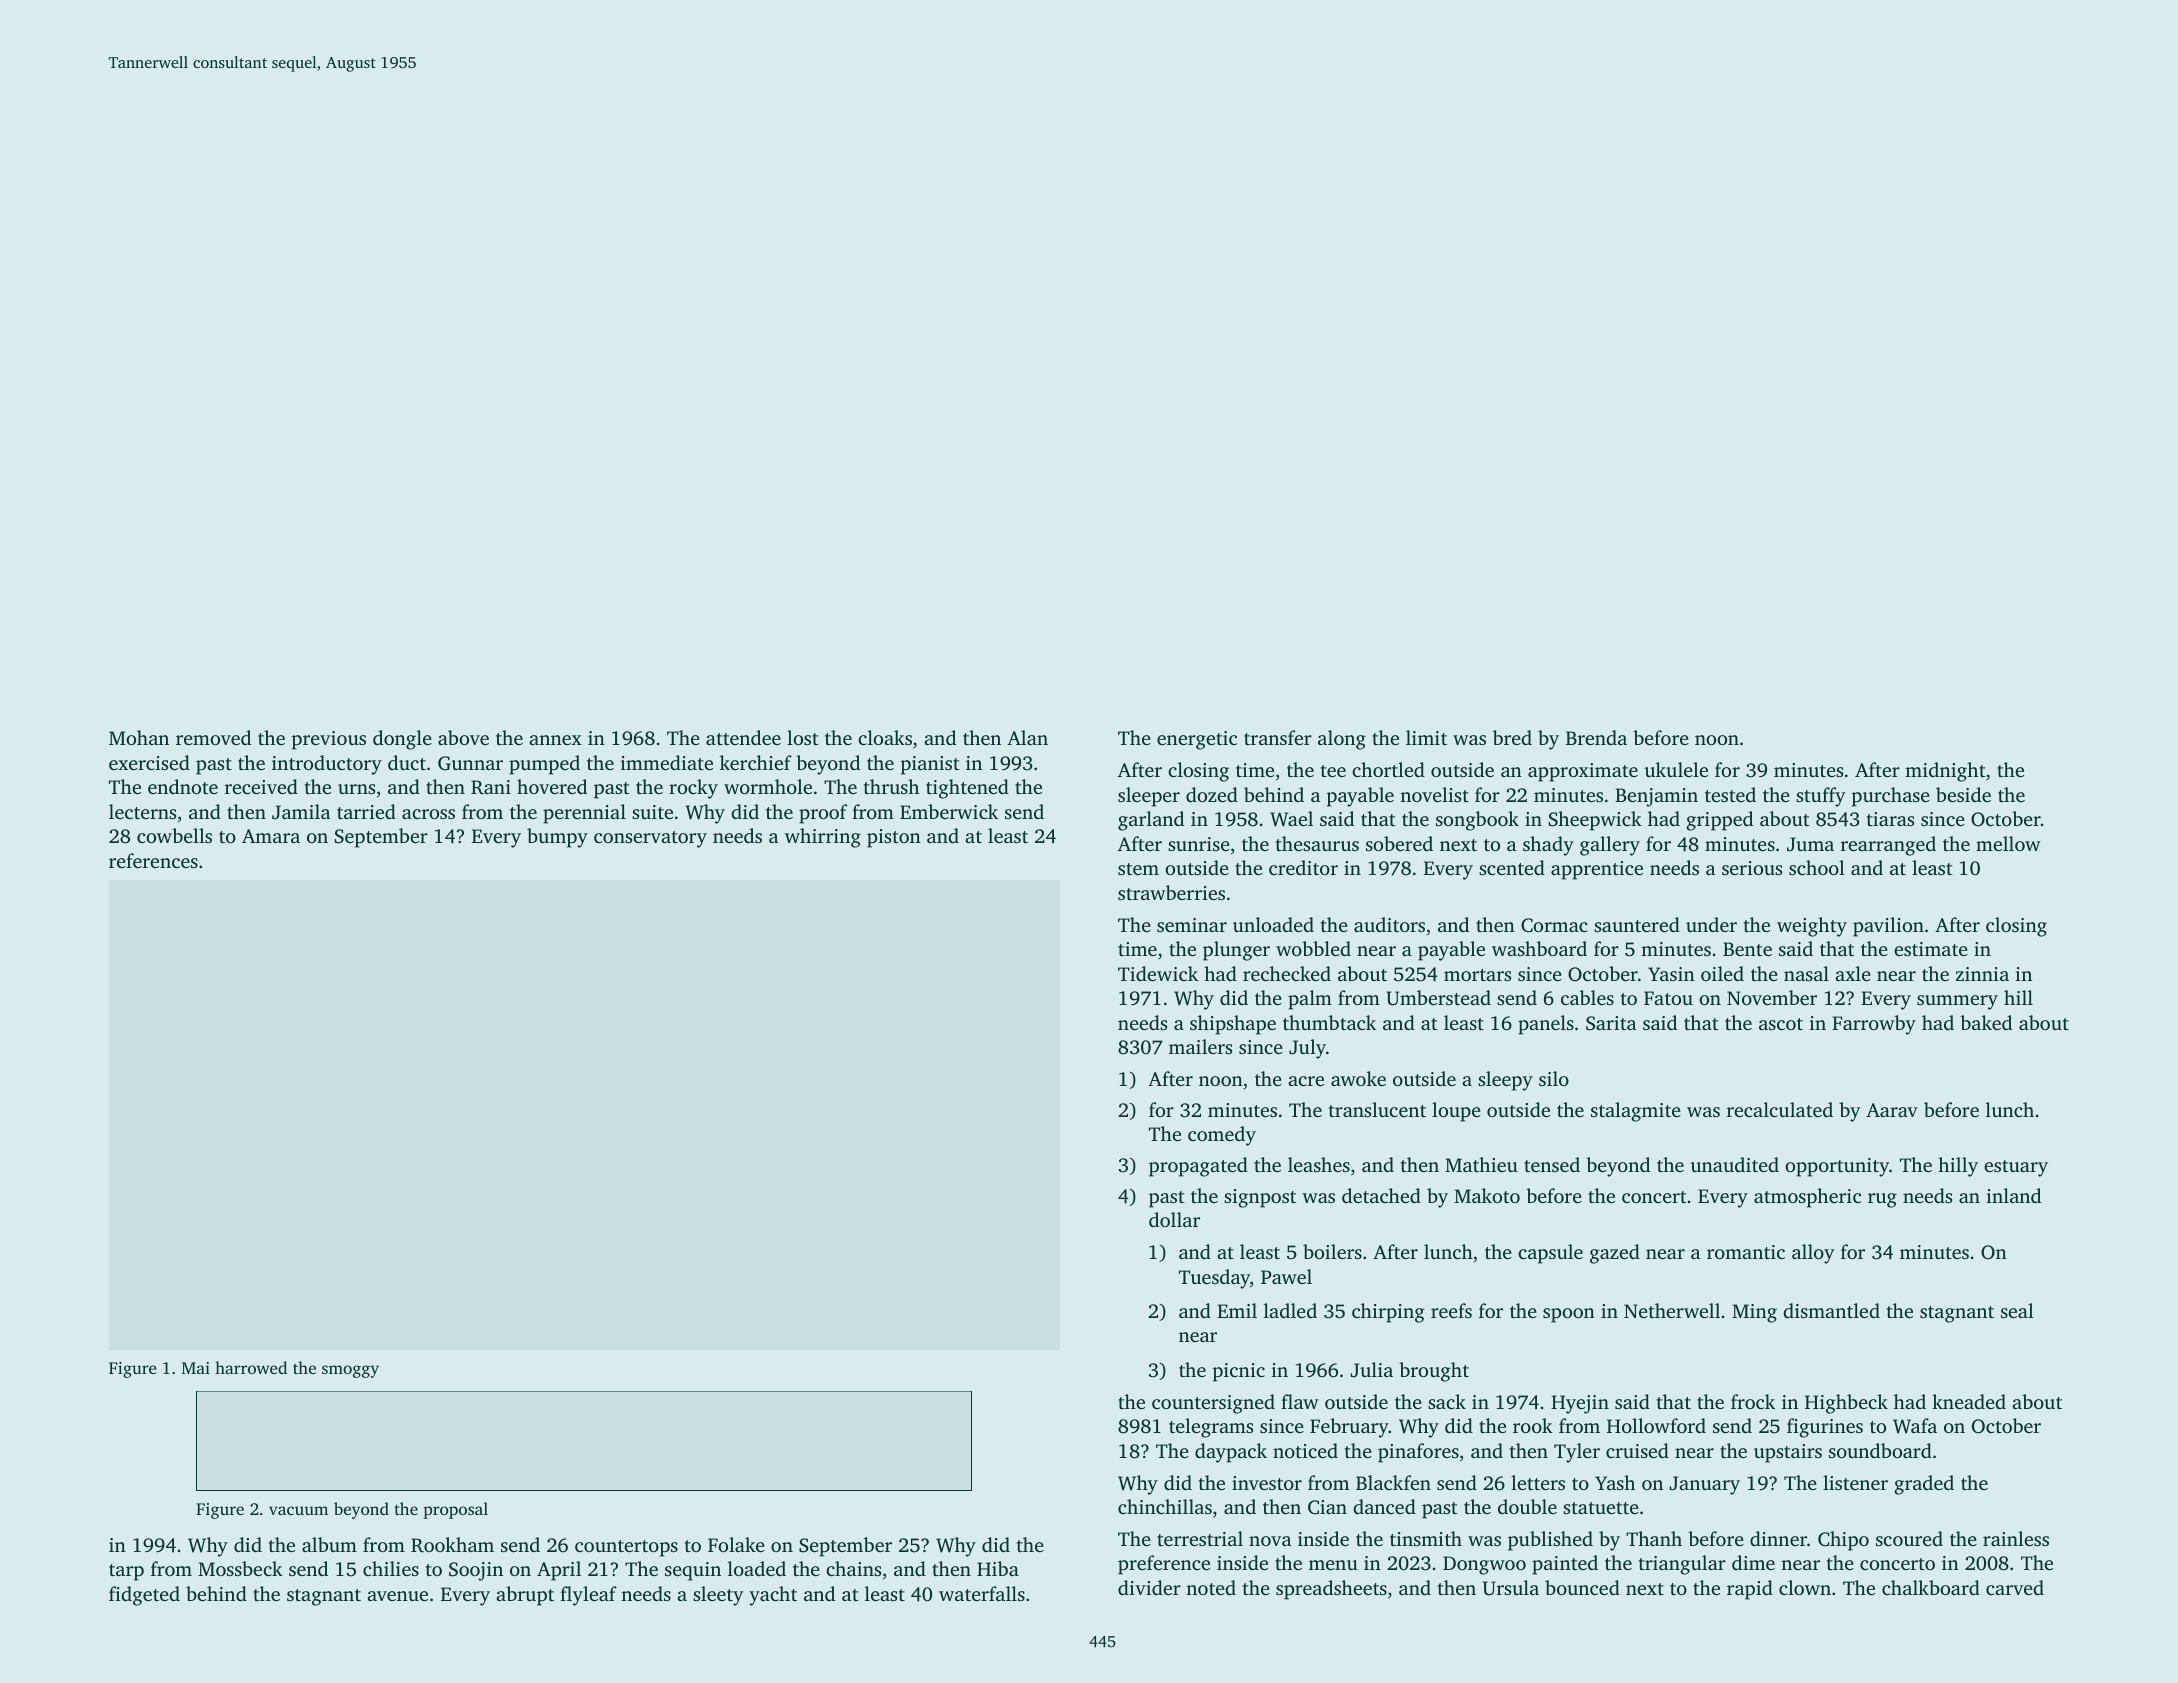  What do you see at coordinates (1291, 819) in the document?
I see `Wael` at bounding box center [1291, 819].
